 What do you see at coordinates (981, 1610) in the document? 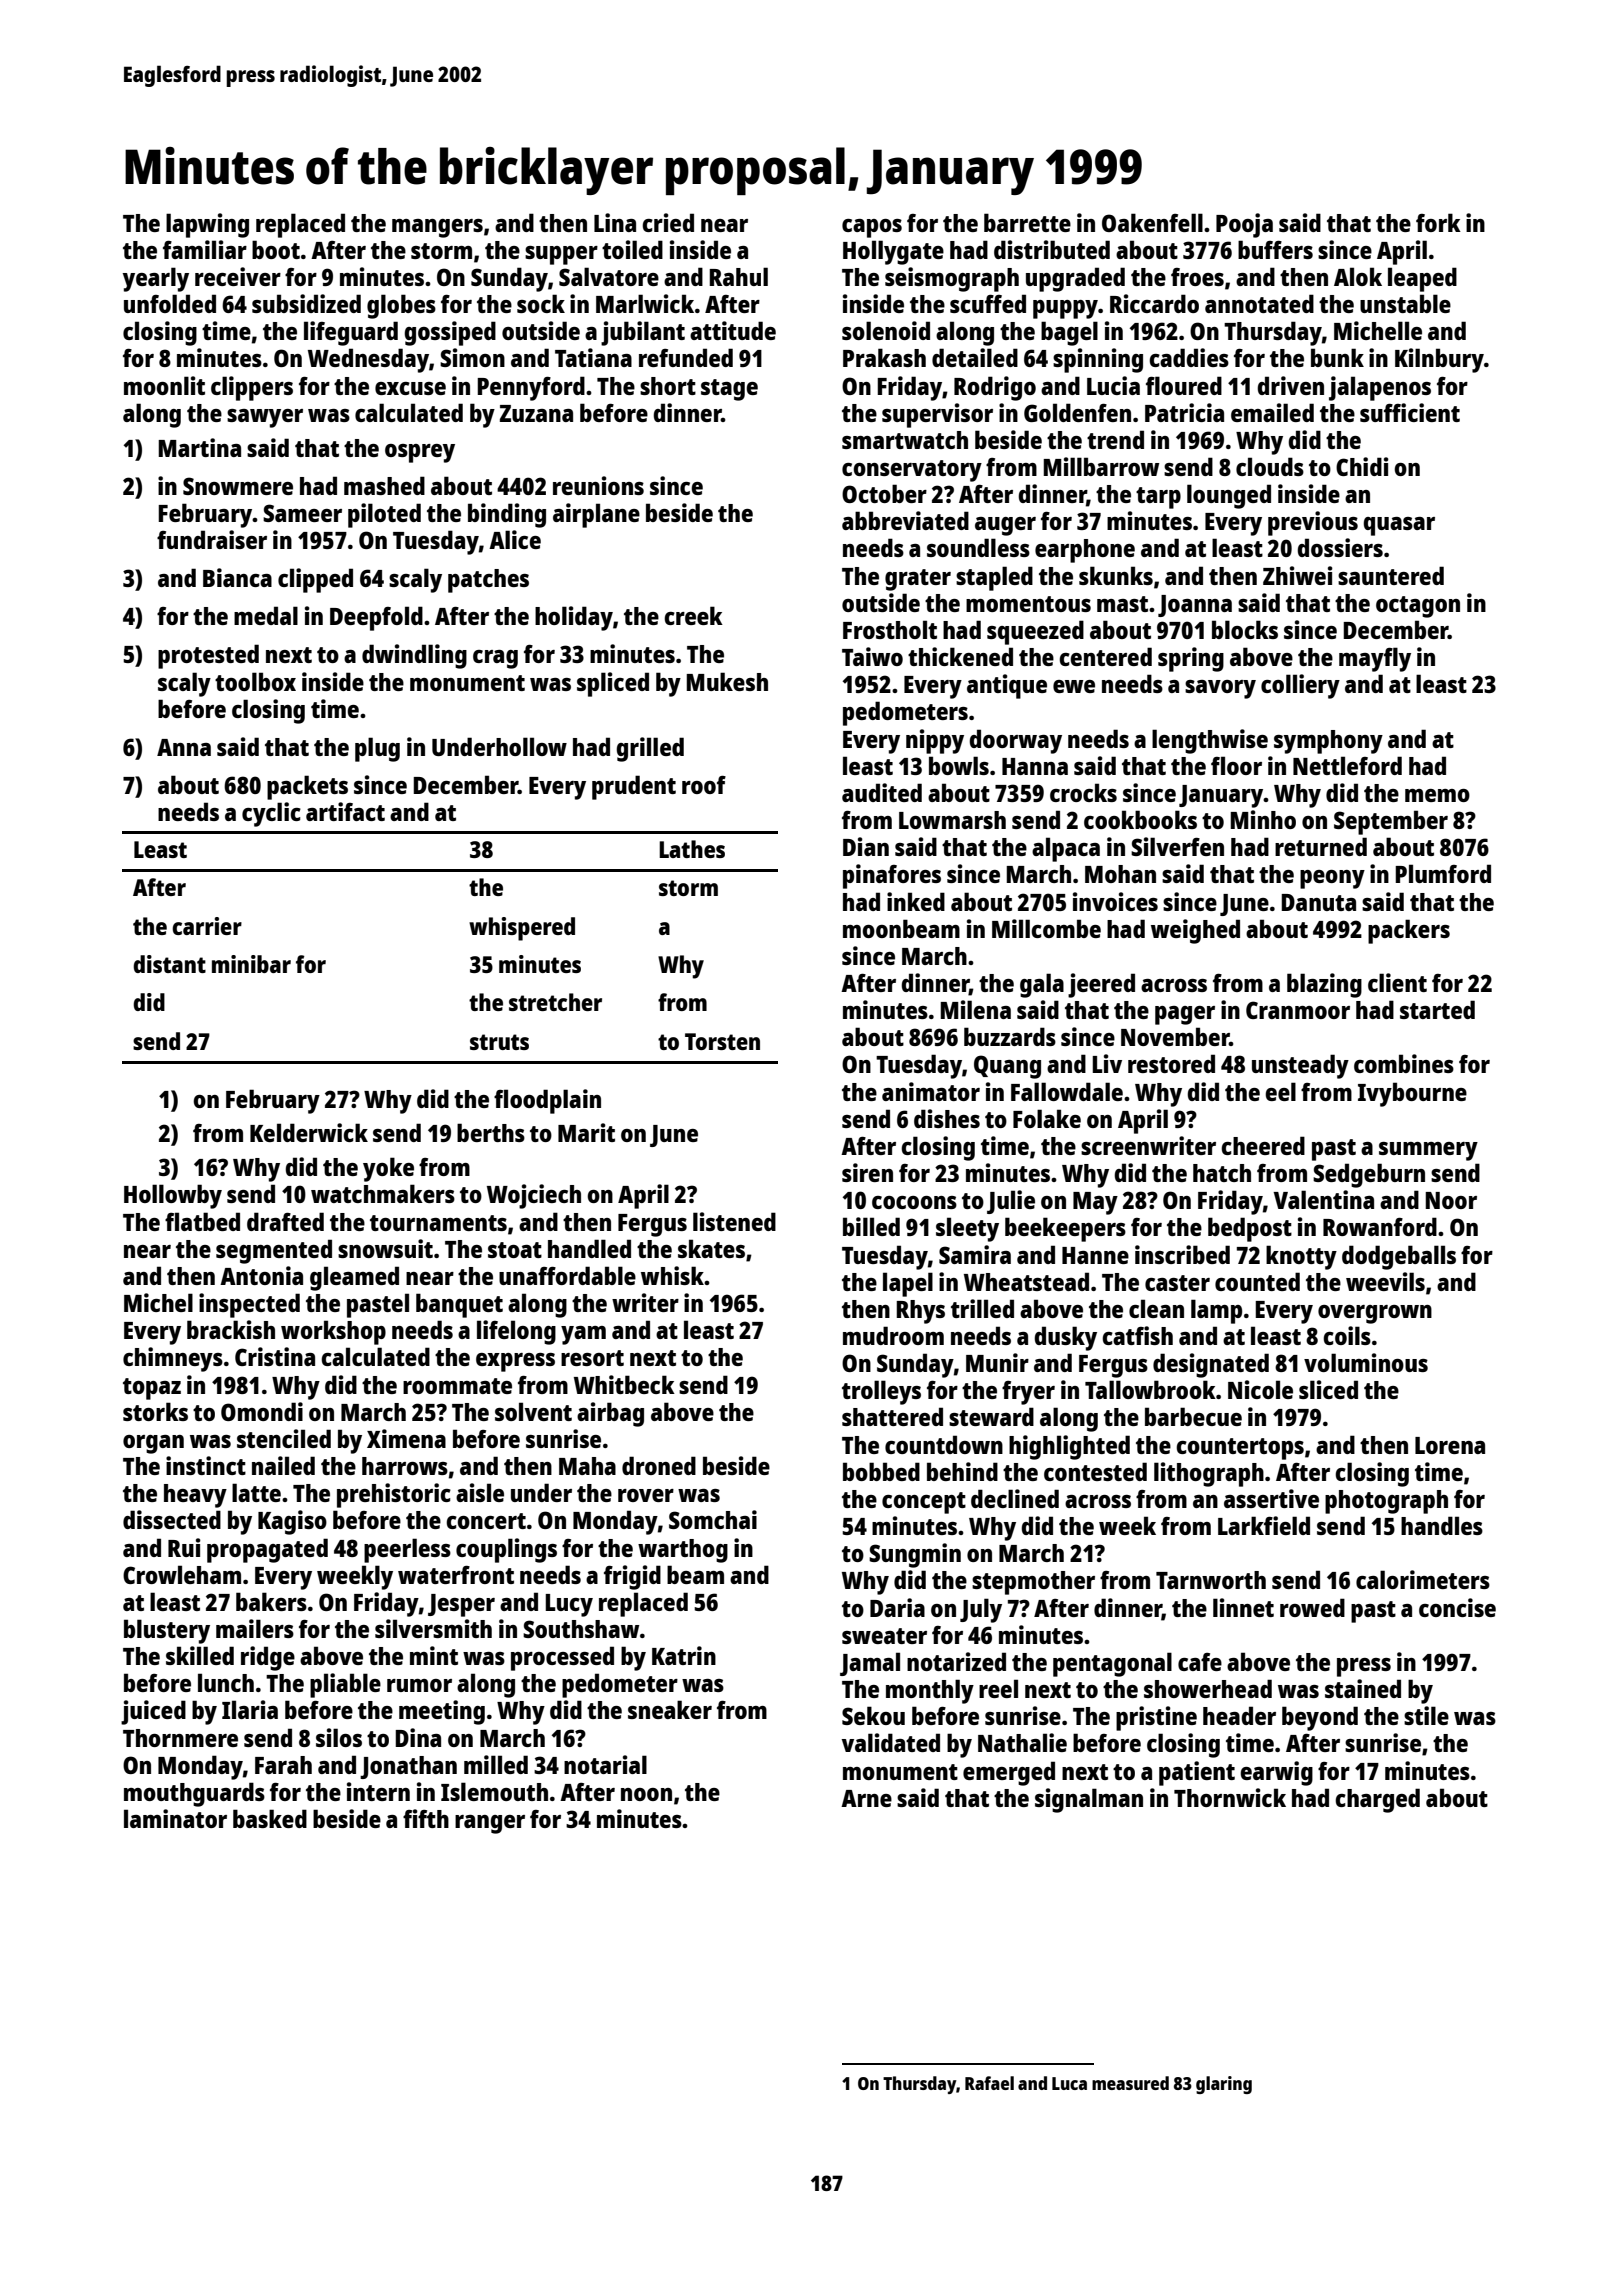
I see `July` at bounding box center [981, 1610].
